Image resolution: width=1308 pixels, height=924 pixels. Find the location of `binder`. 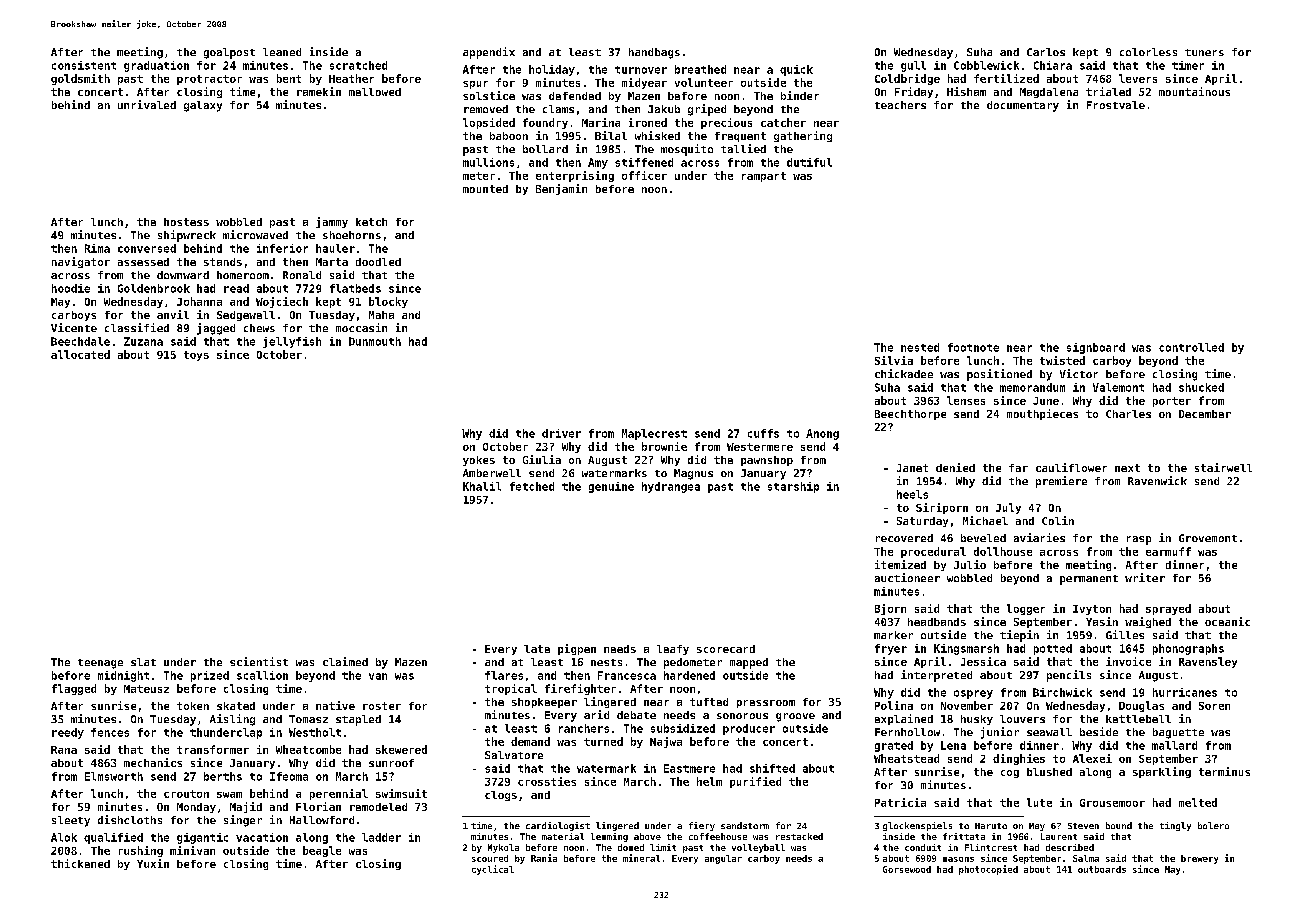

binder is located at coordinates (800, 95).
